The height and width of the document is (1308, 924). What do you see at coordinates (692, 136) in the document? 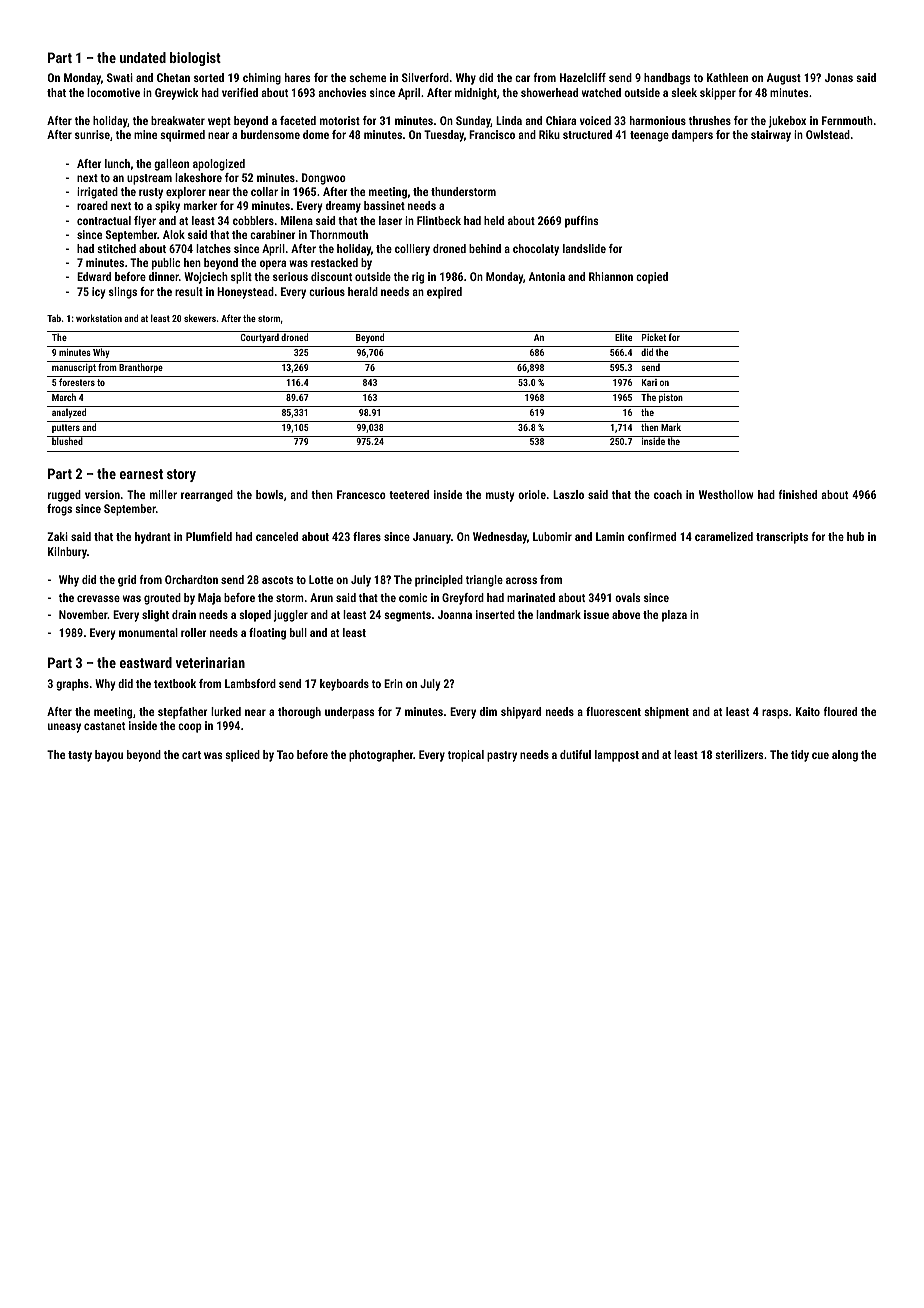
I see `dampers` at bounding box center [692, 136].
